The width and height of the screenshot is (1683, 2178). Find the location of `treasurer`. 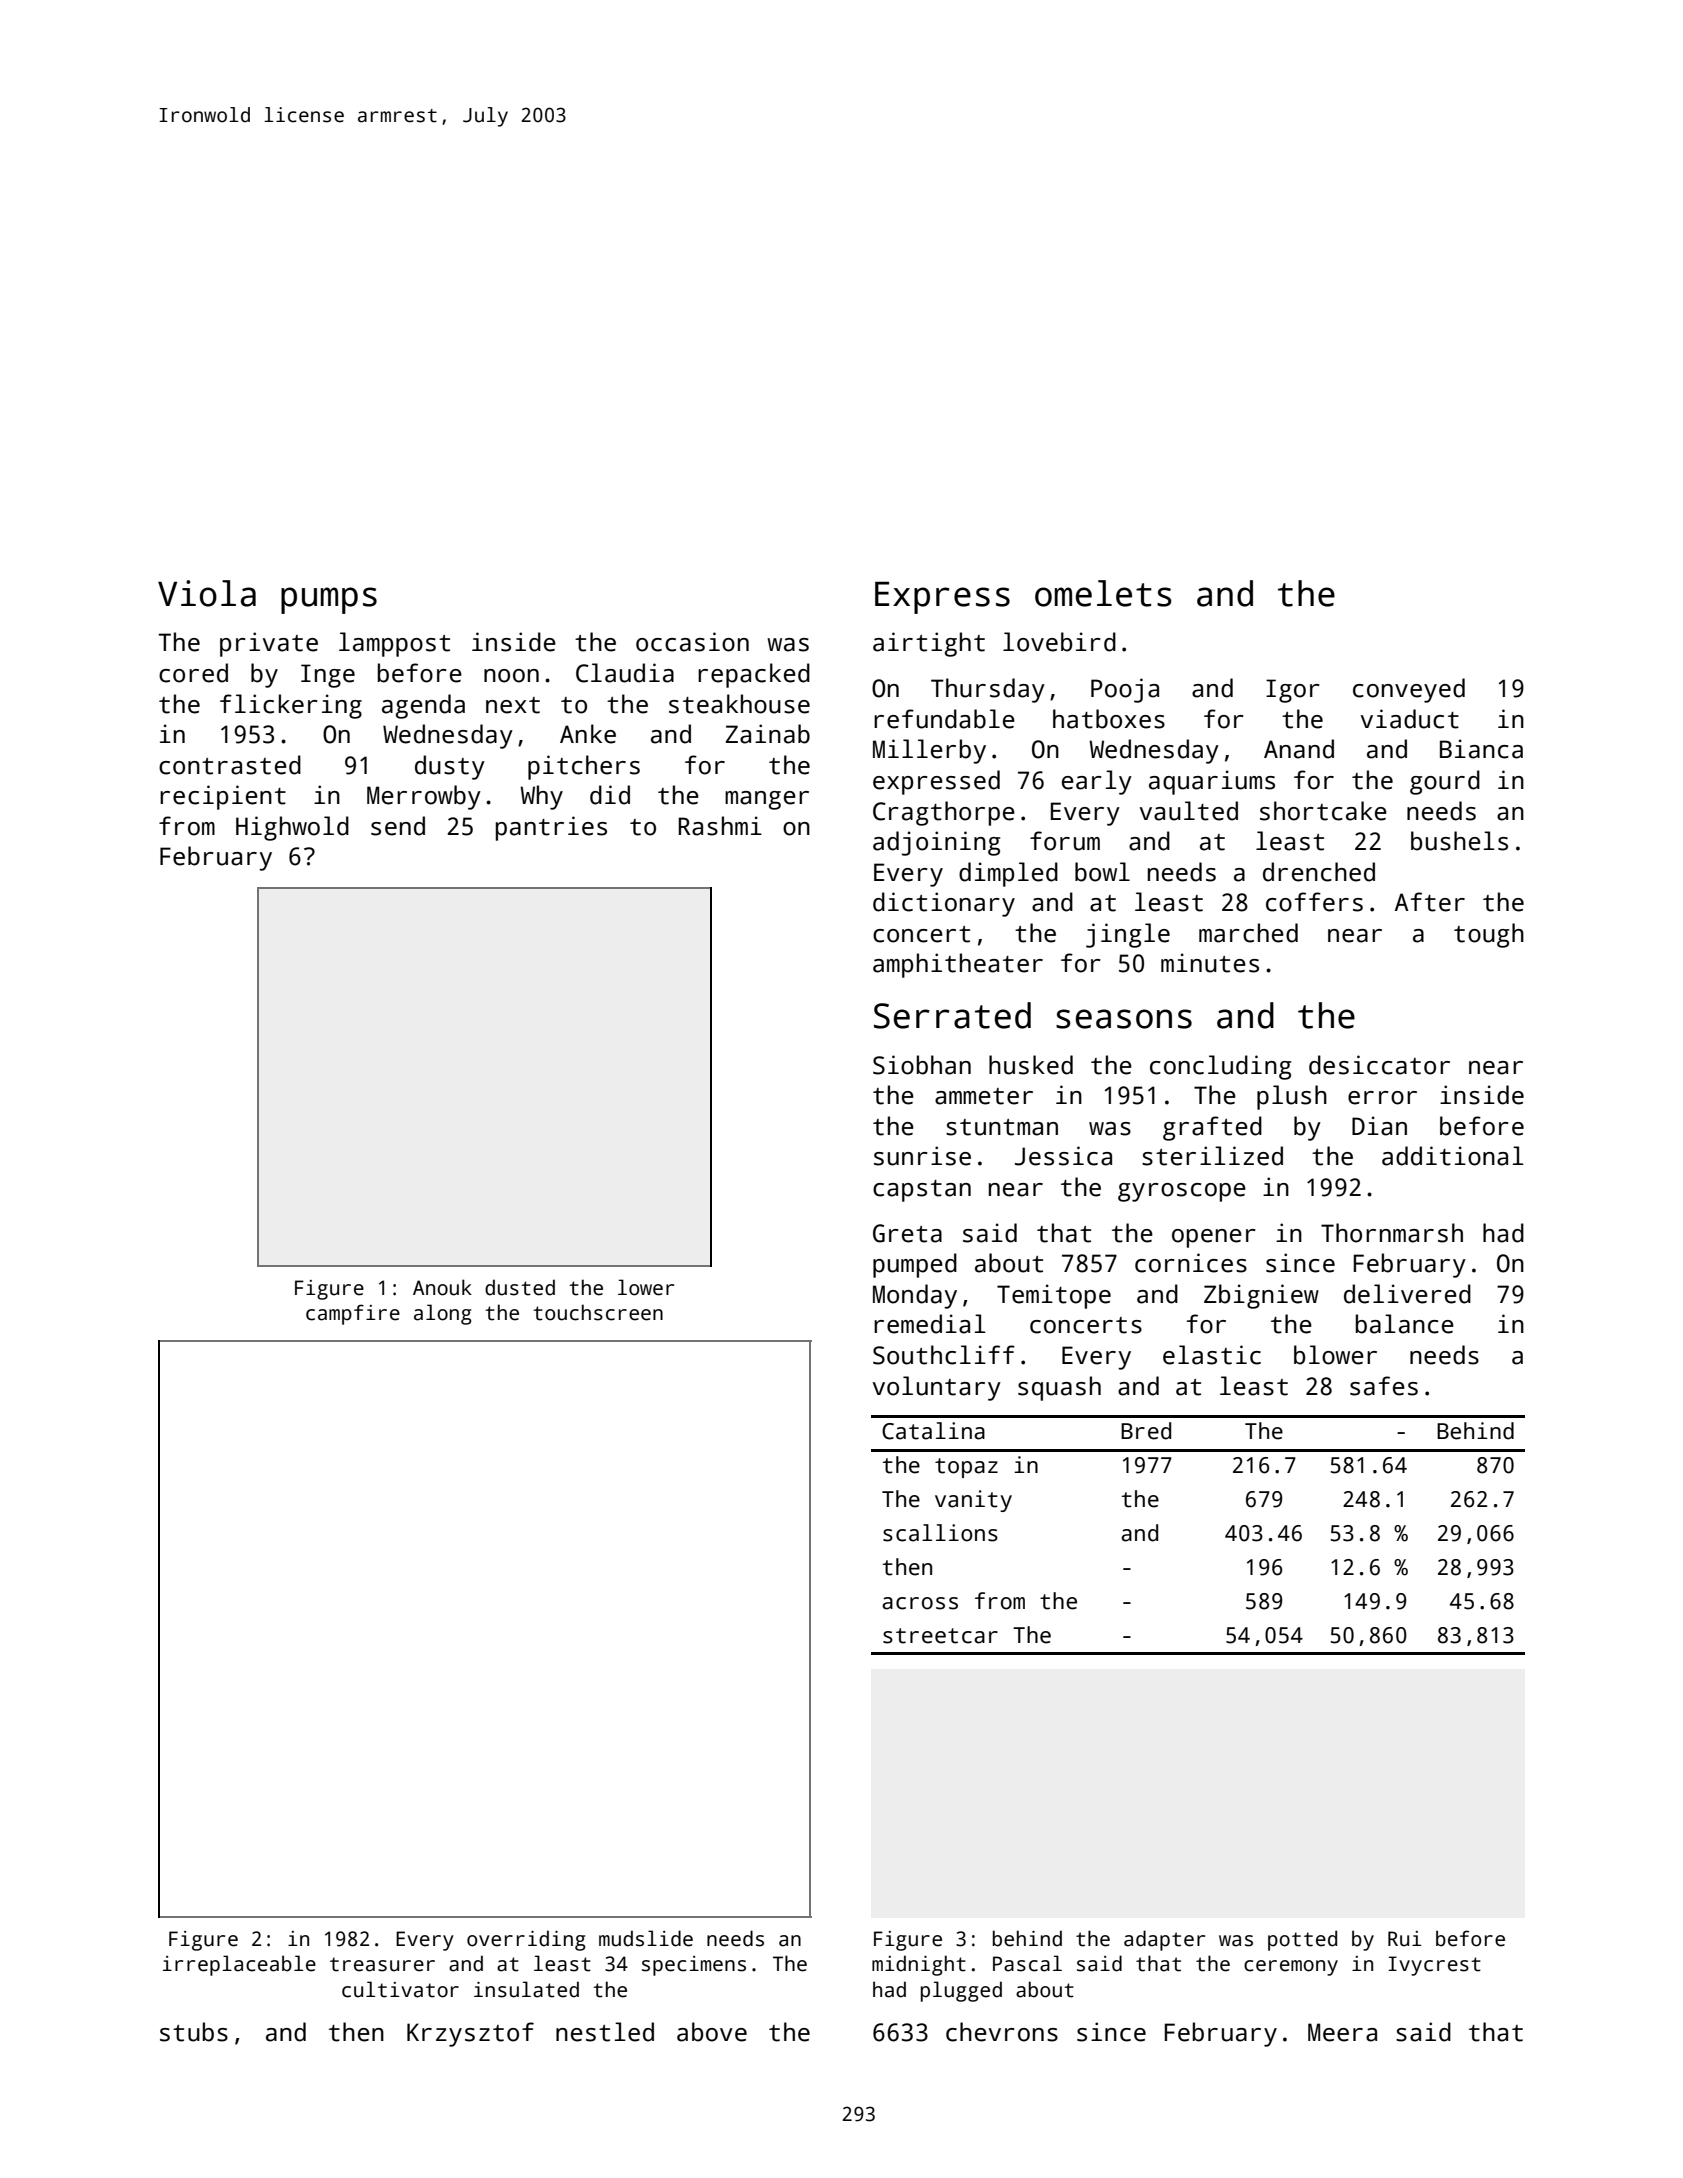

treasurer is located at coordinates (382, 1964).
